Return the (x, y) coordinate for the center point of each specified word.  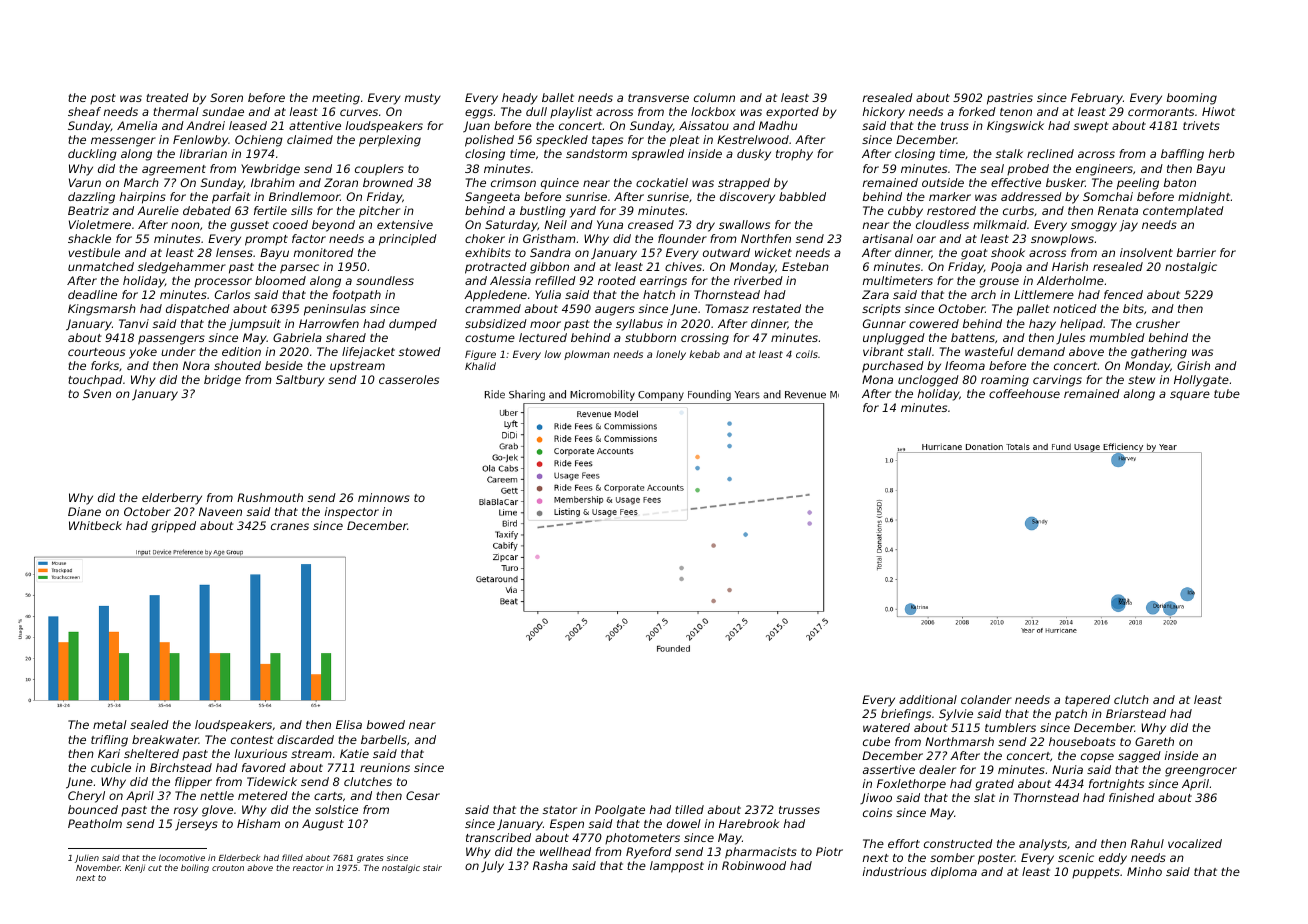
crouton (228, 868)
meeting (336, 99)
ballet (558, 97)
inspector (352, 513)
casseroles (409, 379)
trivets (1201, 125)
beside (284, 365)
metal (110, 724)
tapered (1087, 701)
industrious (895, 871)
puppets (1096, 873)
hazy (1042, 325)
